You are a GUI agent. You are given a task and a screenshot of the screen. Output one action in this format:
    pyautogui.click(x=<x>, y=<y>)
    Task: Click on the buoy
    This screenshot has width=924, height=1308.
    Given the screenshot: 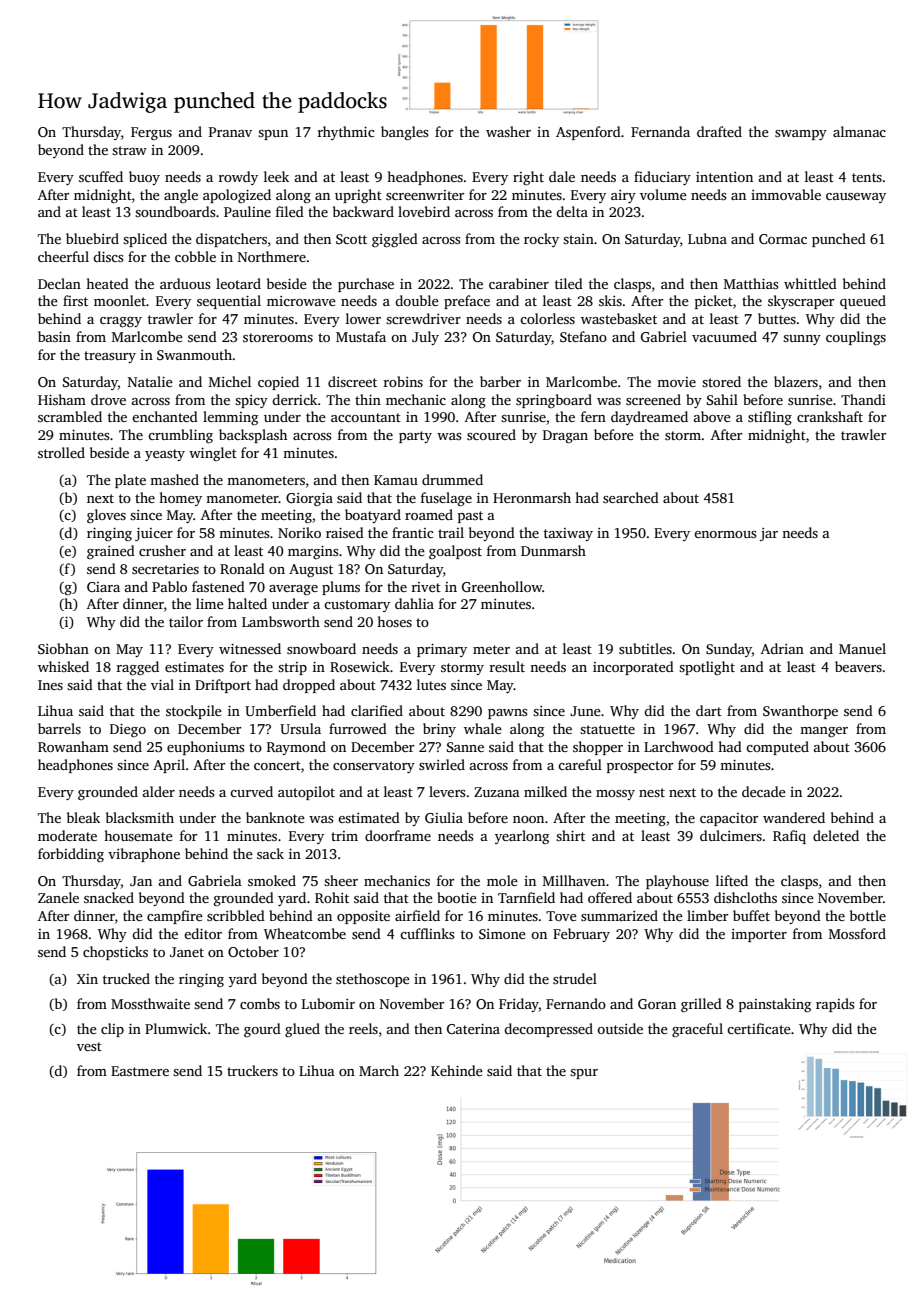 What is the action you would take?
    pyautogui.click(x=144, y=178)
